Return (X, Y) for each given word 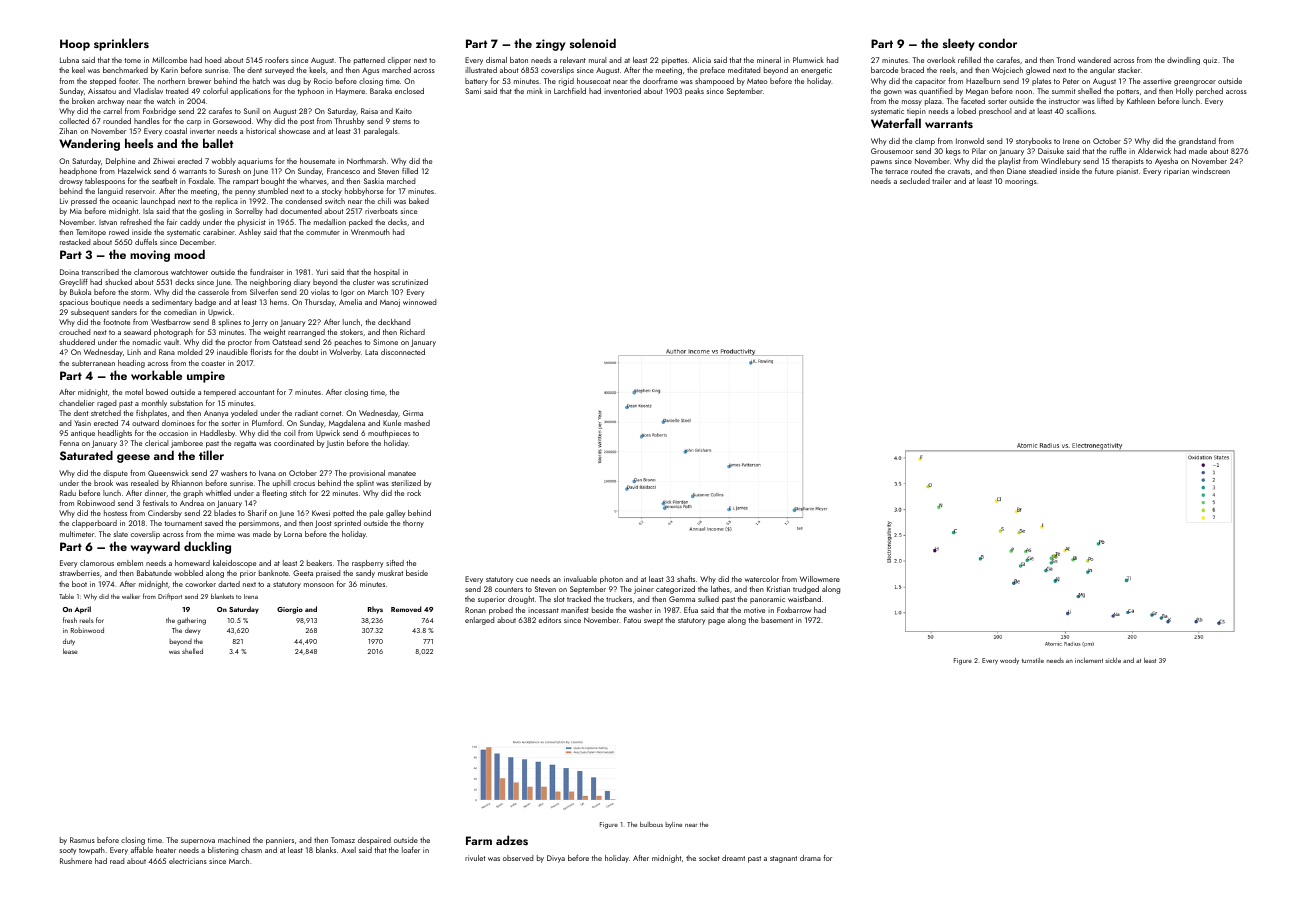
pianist (1127, 172)
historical (261, 131)
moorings (1021, 182)
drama (810, 858)
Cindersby (165, 514)
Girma (413, 413)
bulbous (651, 824)
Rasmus (82, 840)
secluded (915, 181)
